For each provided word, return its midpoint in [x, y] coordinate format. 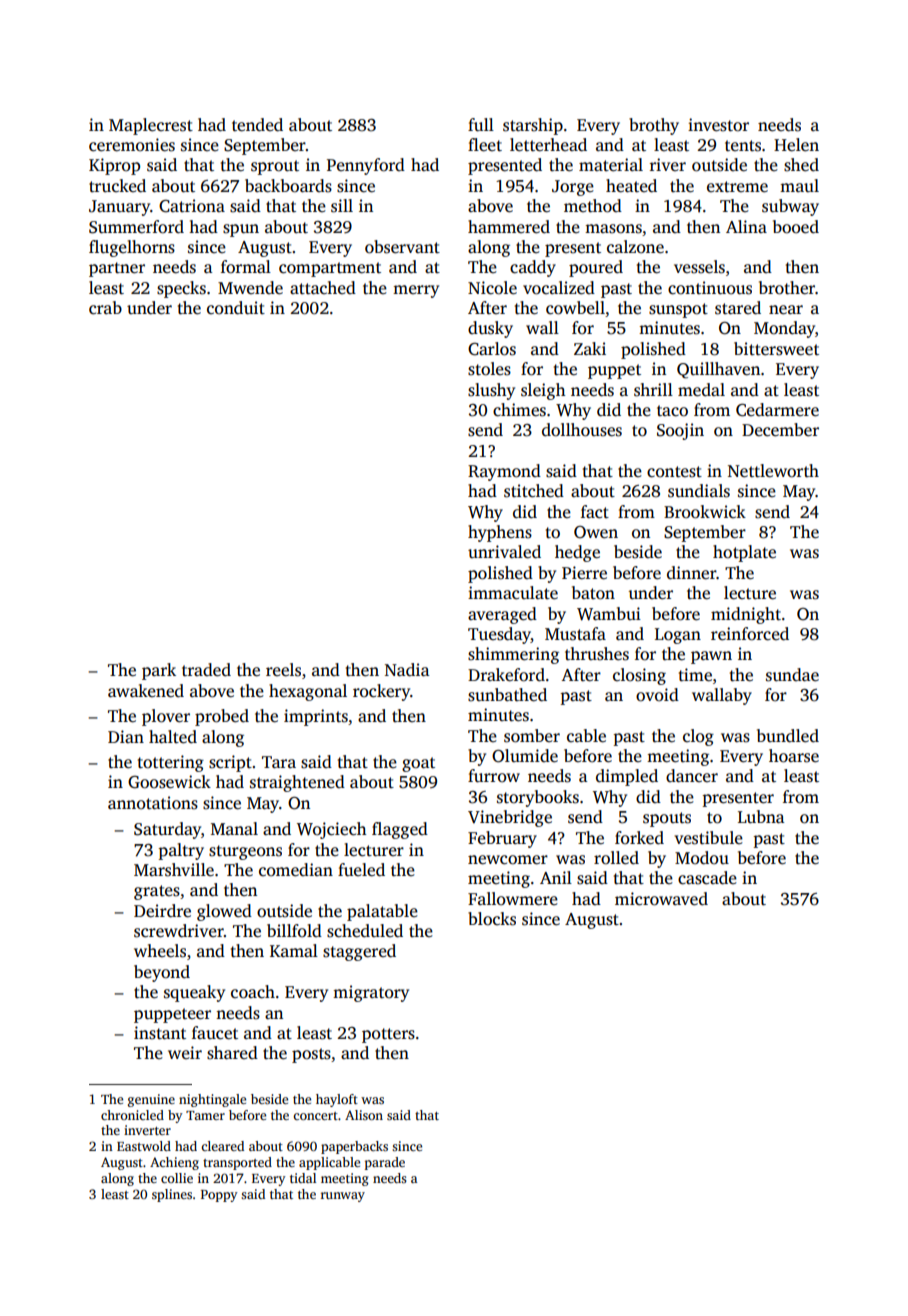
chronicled [132, 1115]
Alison [364, 1115]
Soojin [680, 431]
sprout [275, 167]
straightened [297, 783]
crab [105, 308]
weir [185, 1052]
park [159, 671]
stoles [489, 369]
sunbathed [507, 695]
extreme [737, 187]
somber [532, 736]
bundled [788, 736]
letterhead [548, 145]
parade [385, 1163]
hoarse [794, 756]
